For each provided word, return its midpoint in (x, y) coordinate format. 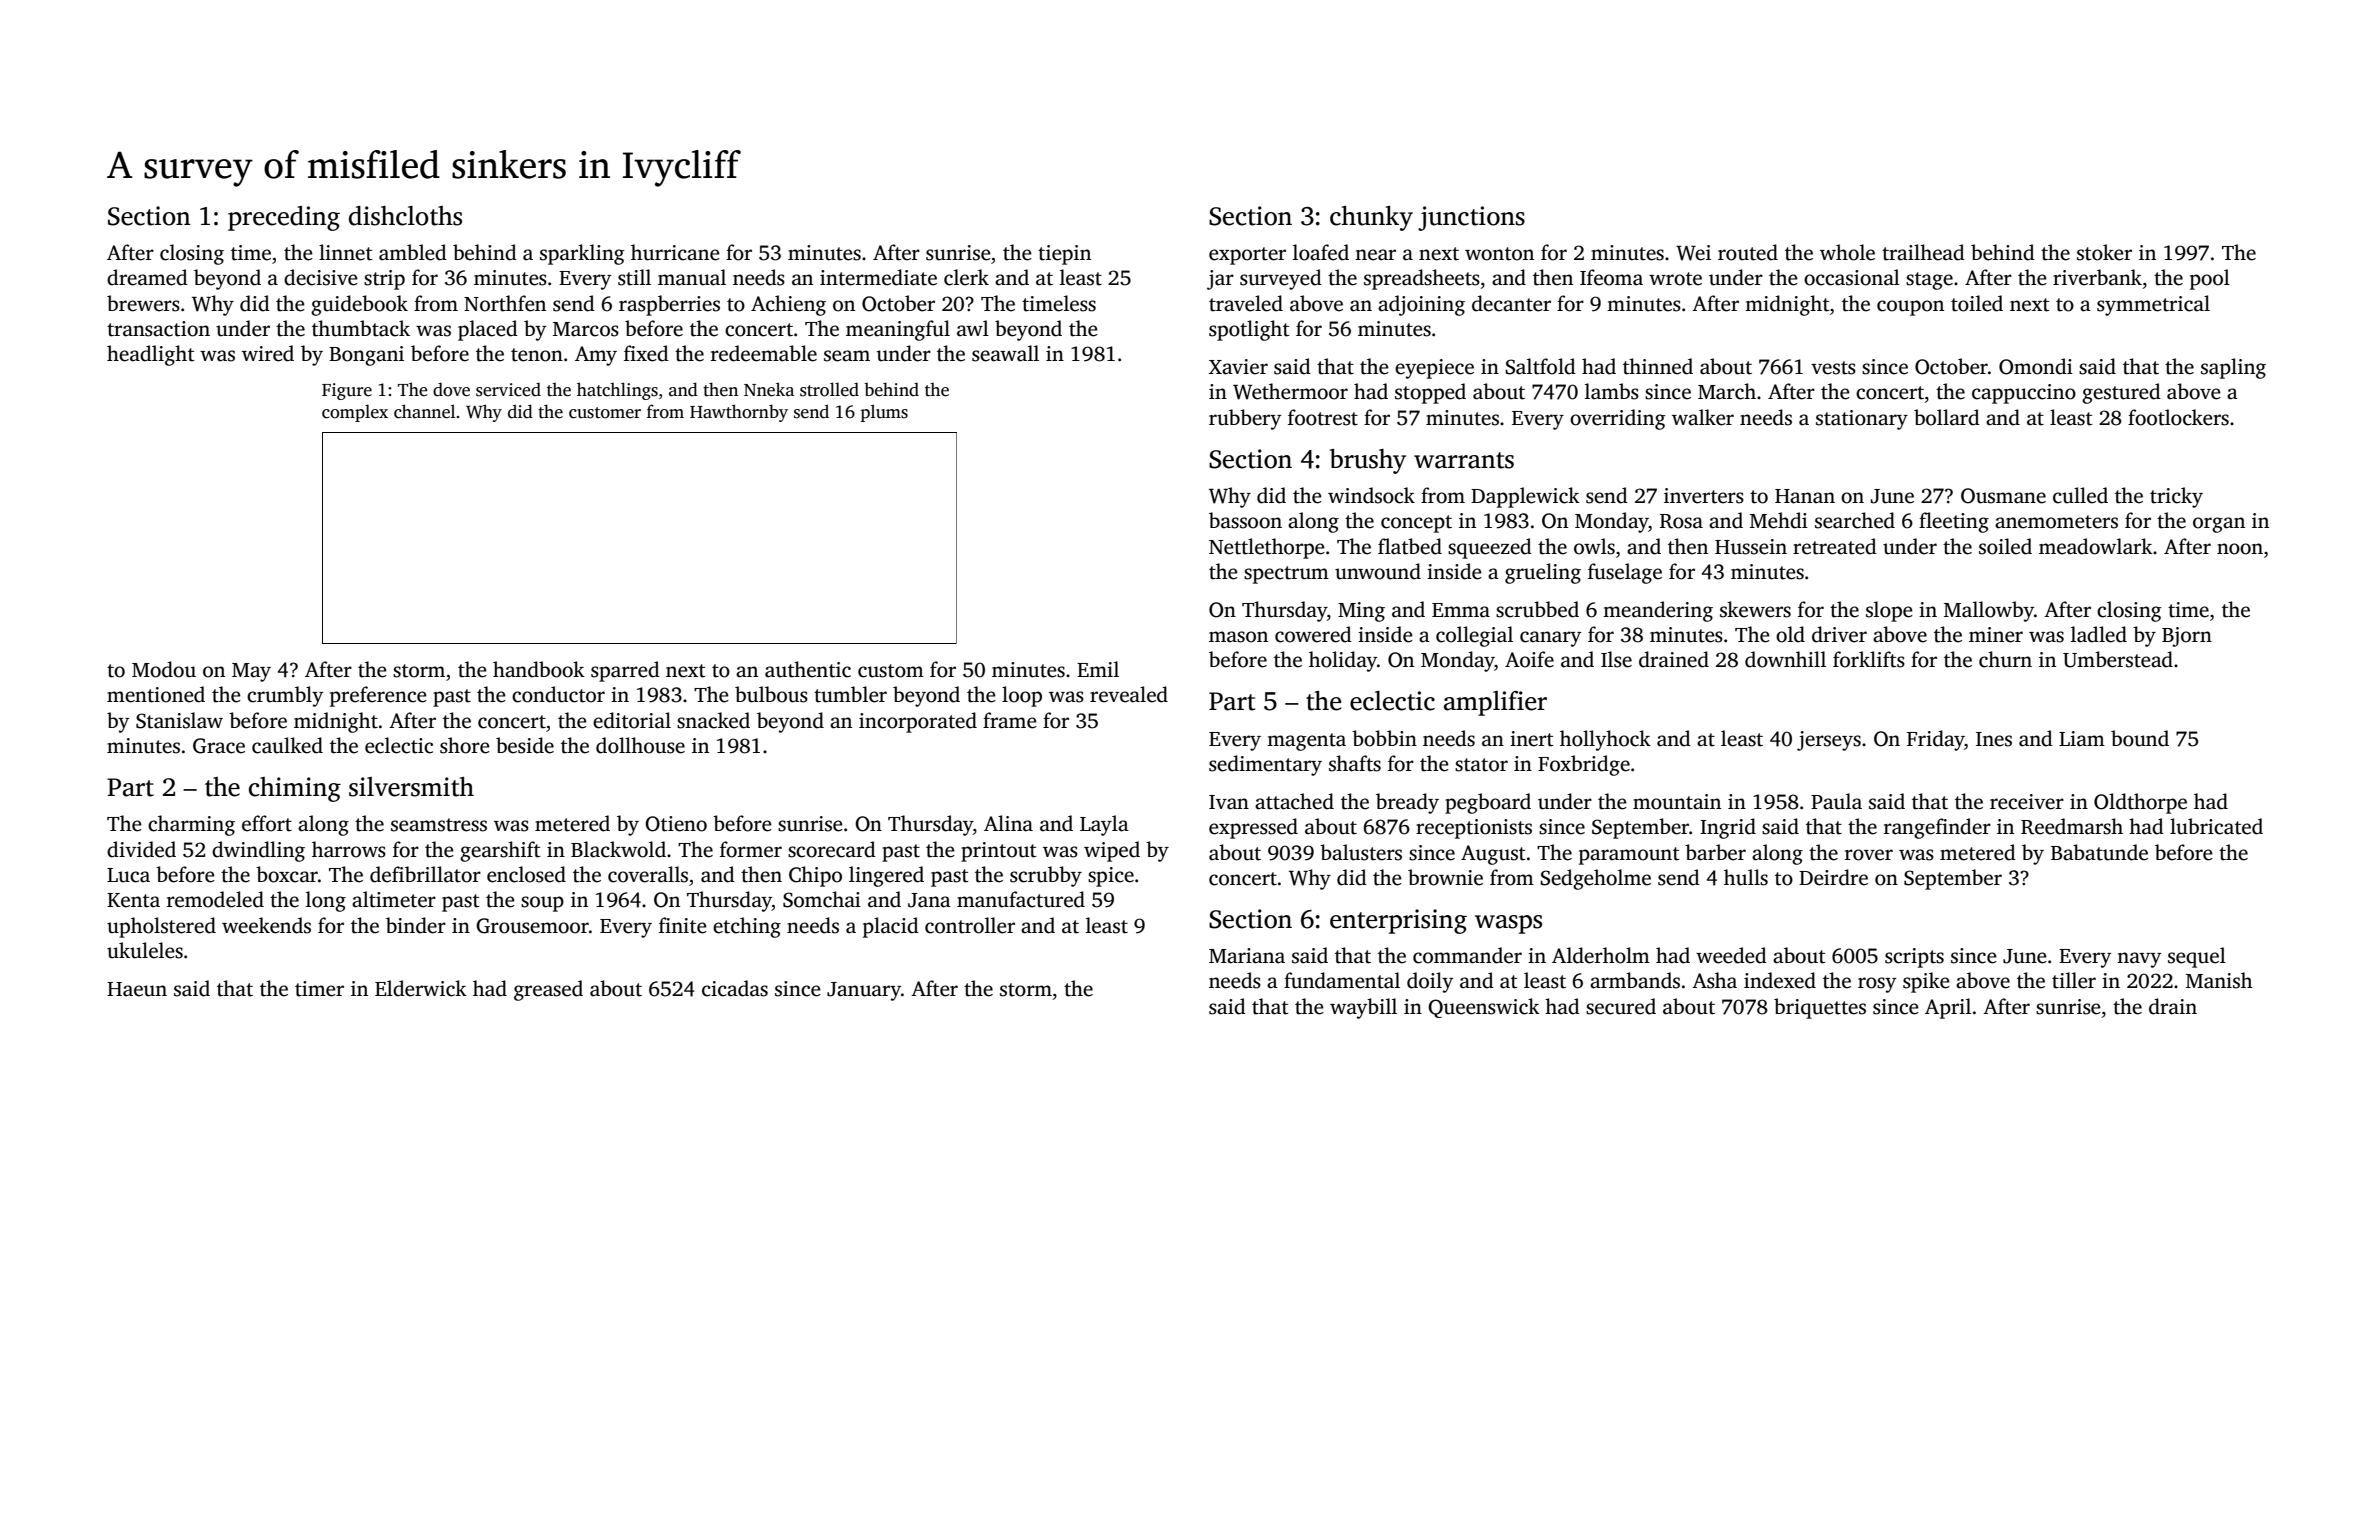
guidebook (359, 305)
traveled (1246, 303)
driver (1839, 634)
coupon (1910, 308)
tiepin (1064, 255)
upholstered (161, 927)
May (251, 672)
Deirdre (1833, 877)
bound (2140, 738)
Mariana (1247, 956)
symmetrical (2153, 305)
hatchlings (617, 391)
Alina (1008, 823)
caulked (287, 745)
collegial (1474, 636)
